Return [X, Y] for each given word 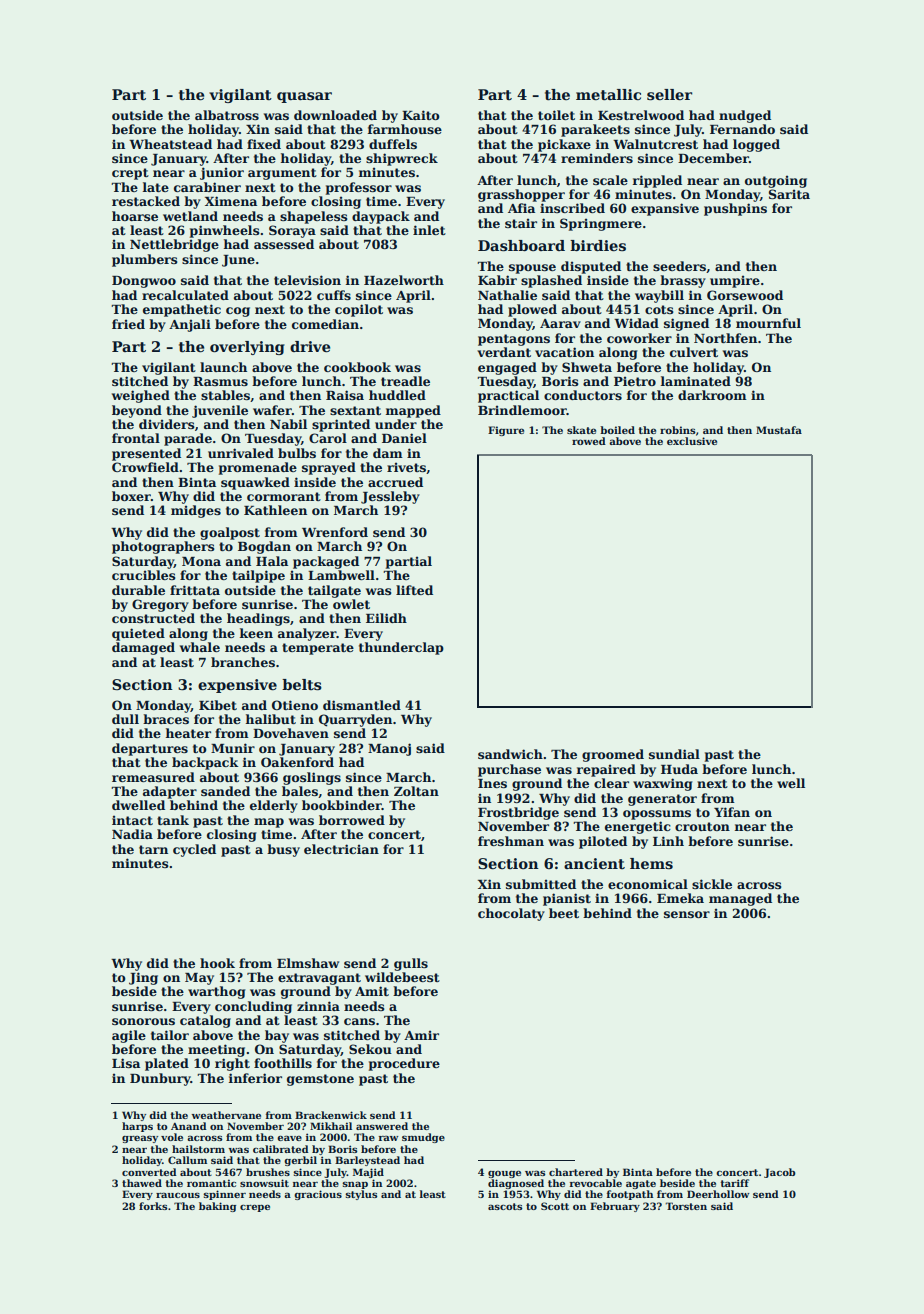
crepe [255, 1208]
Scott [555, 1206]
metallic [608, 94]
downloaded [335, 115]
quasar [304, 97]
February [615, 1207]
